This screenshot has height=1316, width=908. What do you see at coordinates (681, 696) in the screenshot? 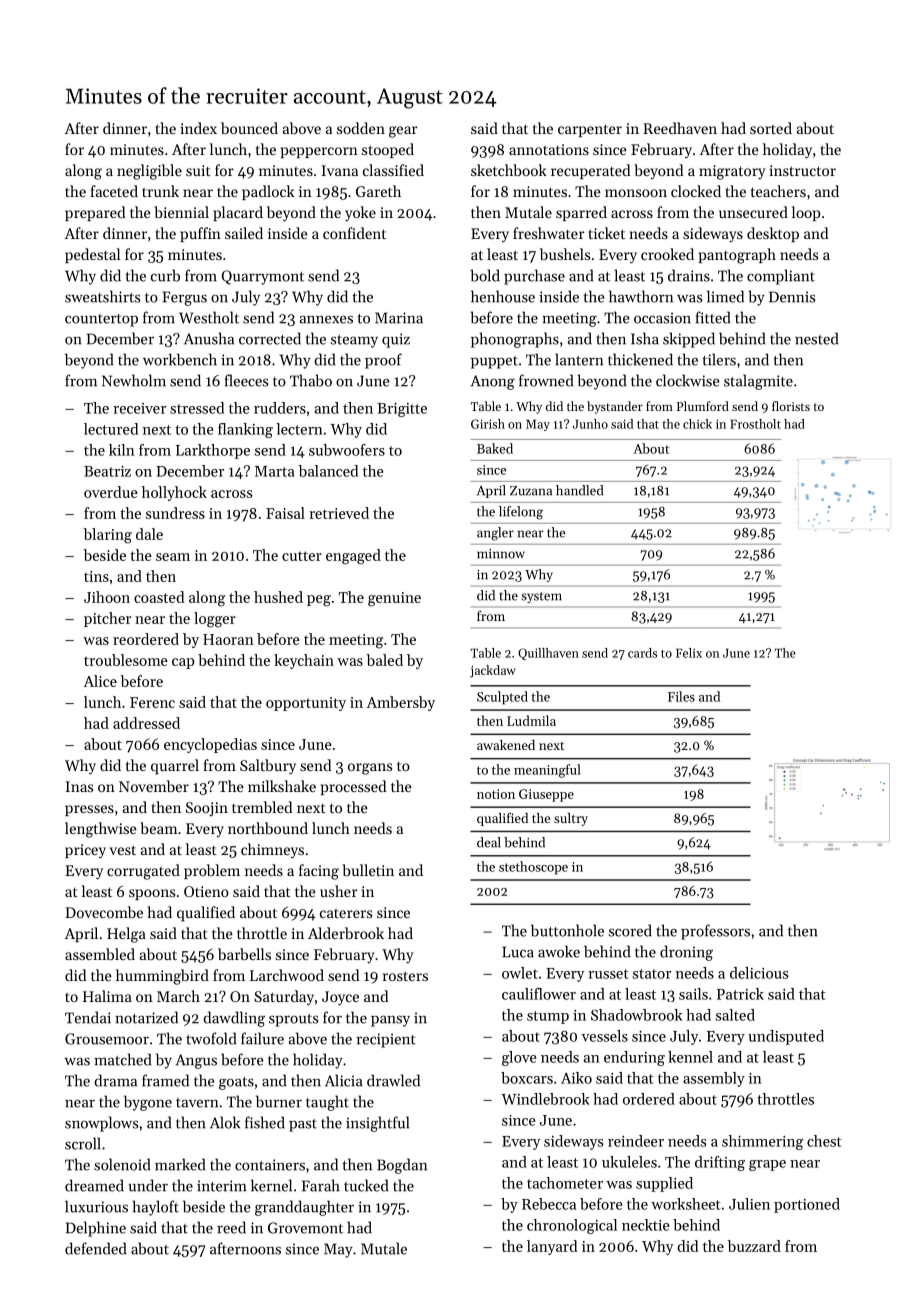
I see `Files` at bounding box center [681, 696].
